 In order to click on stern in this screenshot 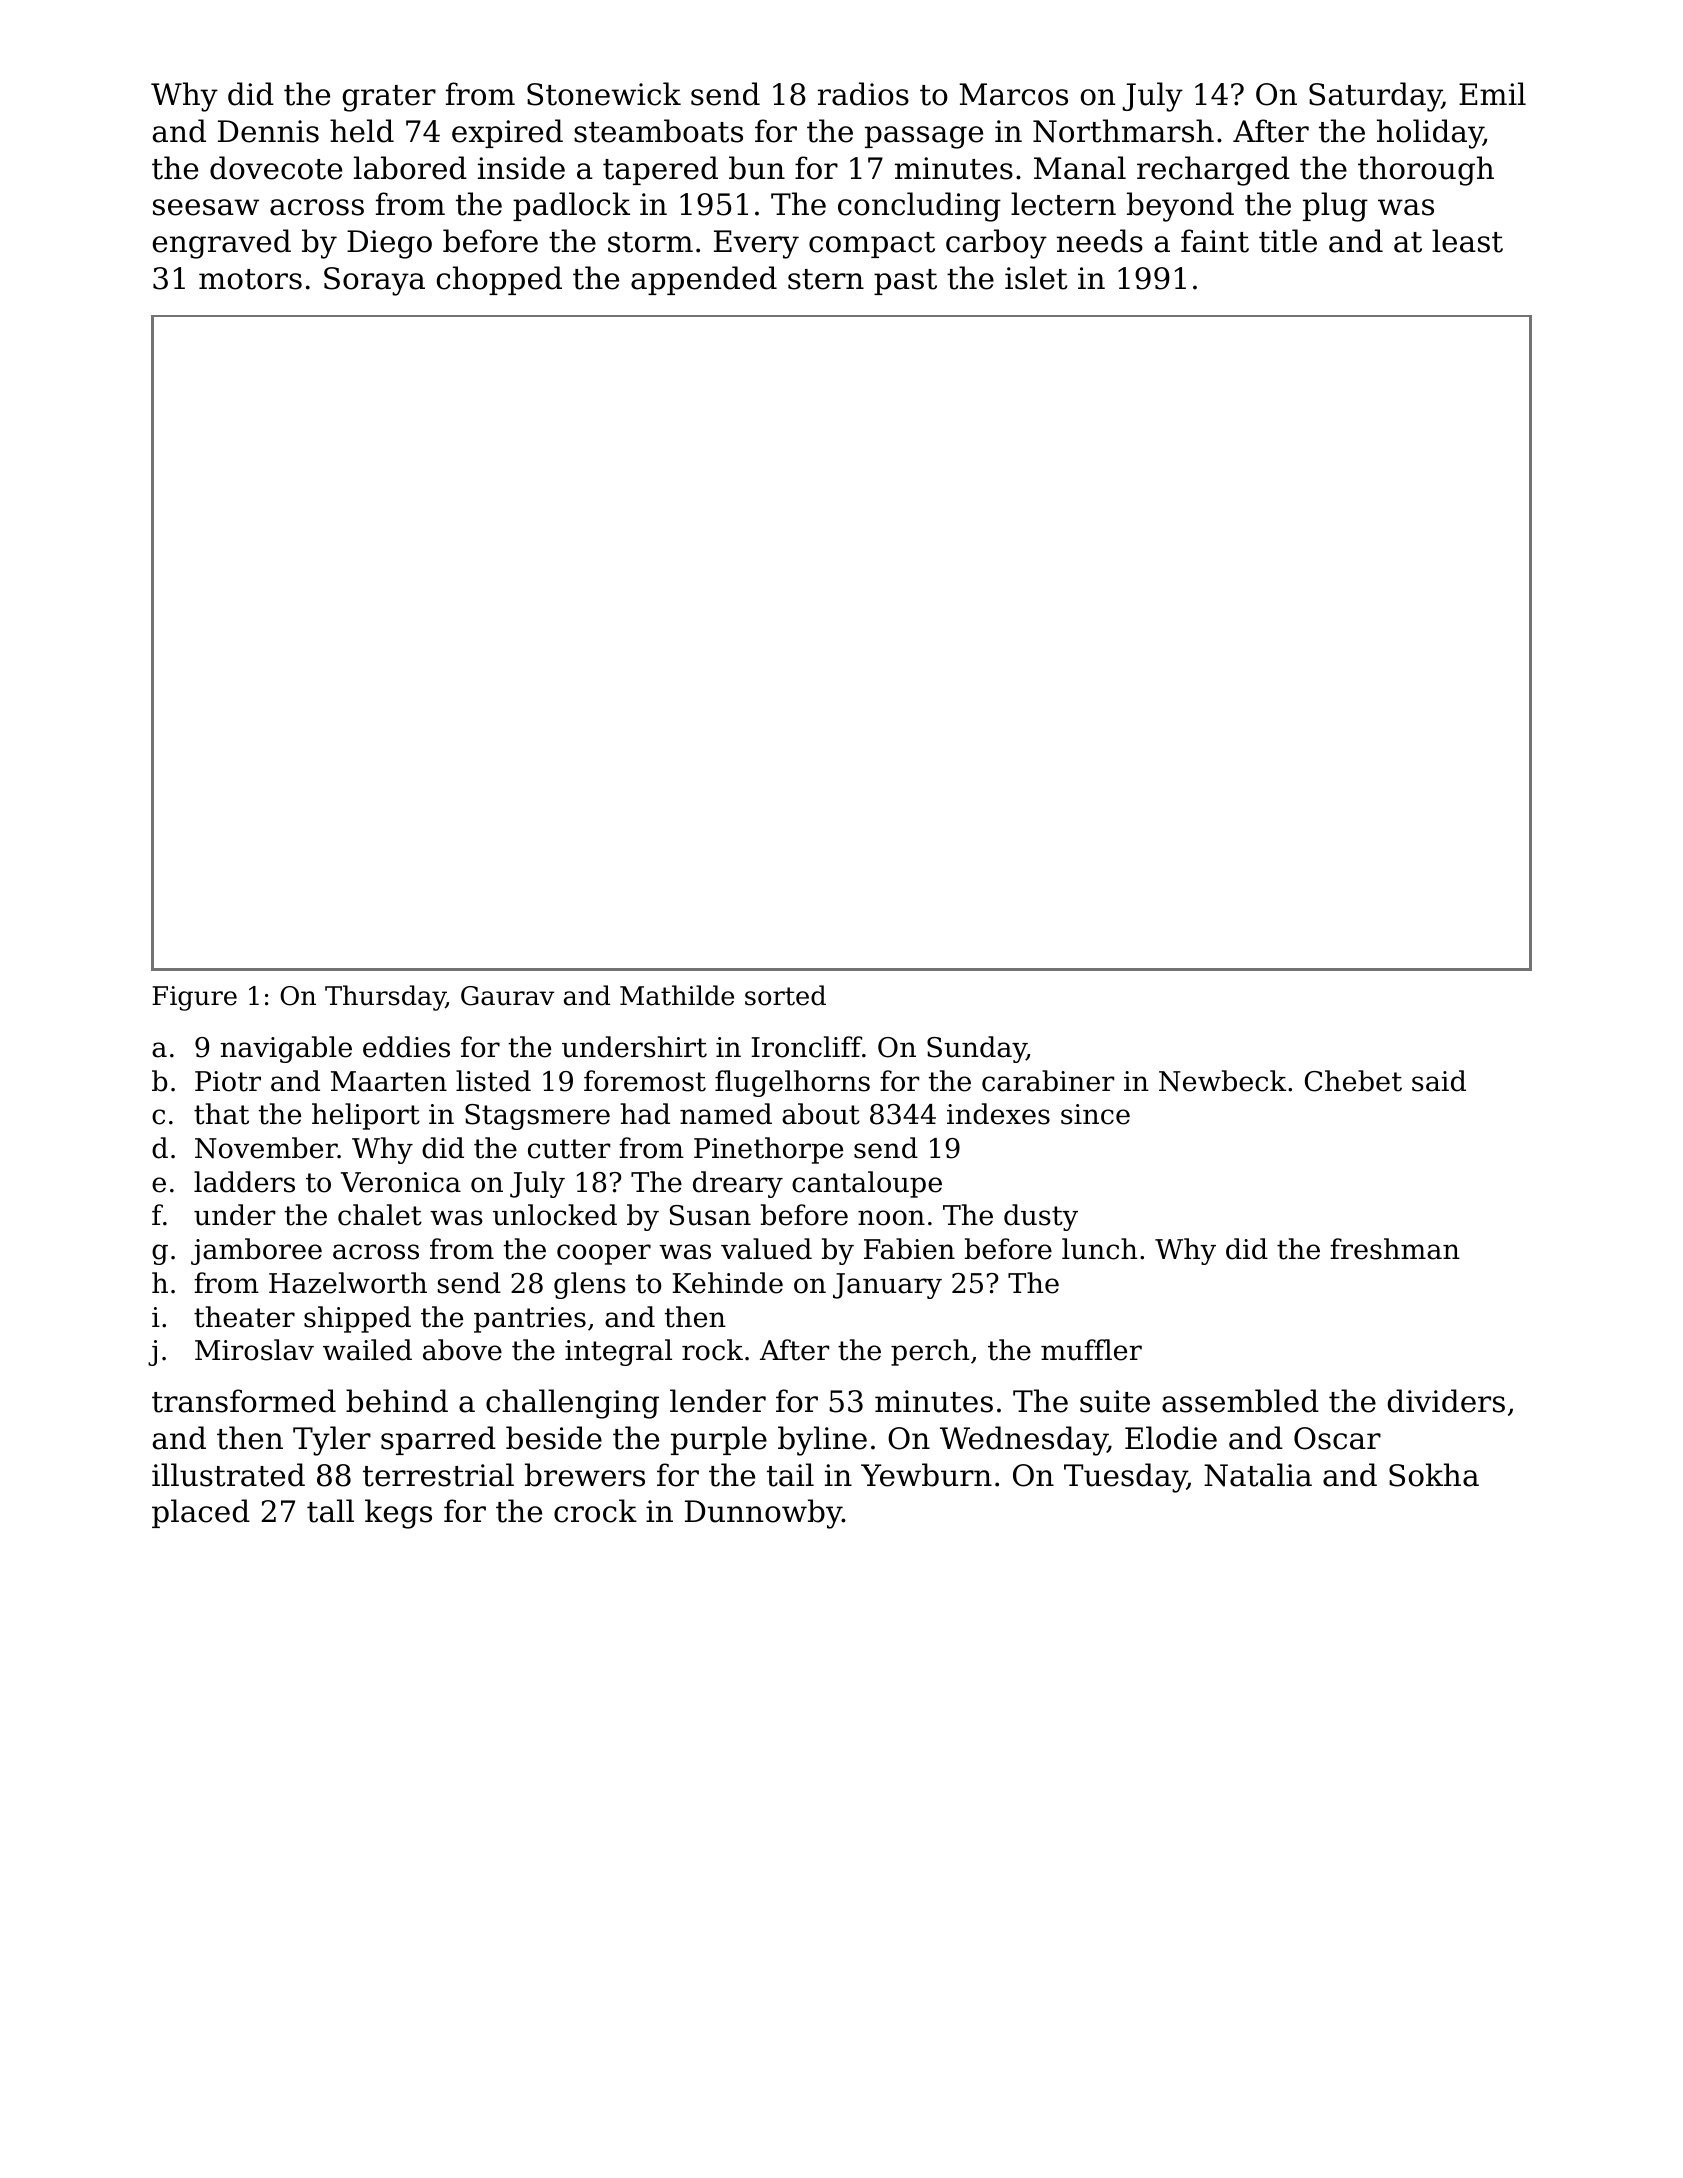, I will do `click(826, 279)`.
